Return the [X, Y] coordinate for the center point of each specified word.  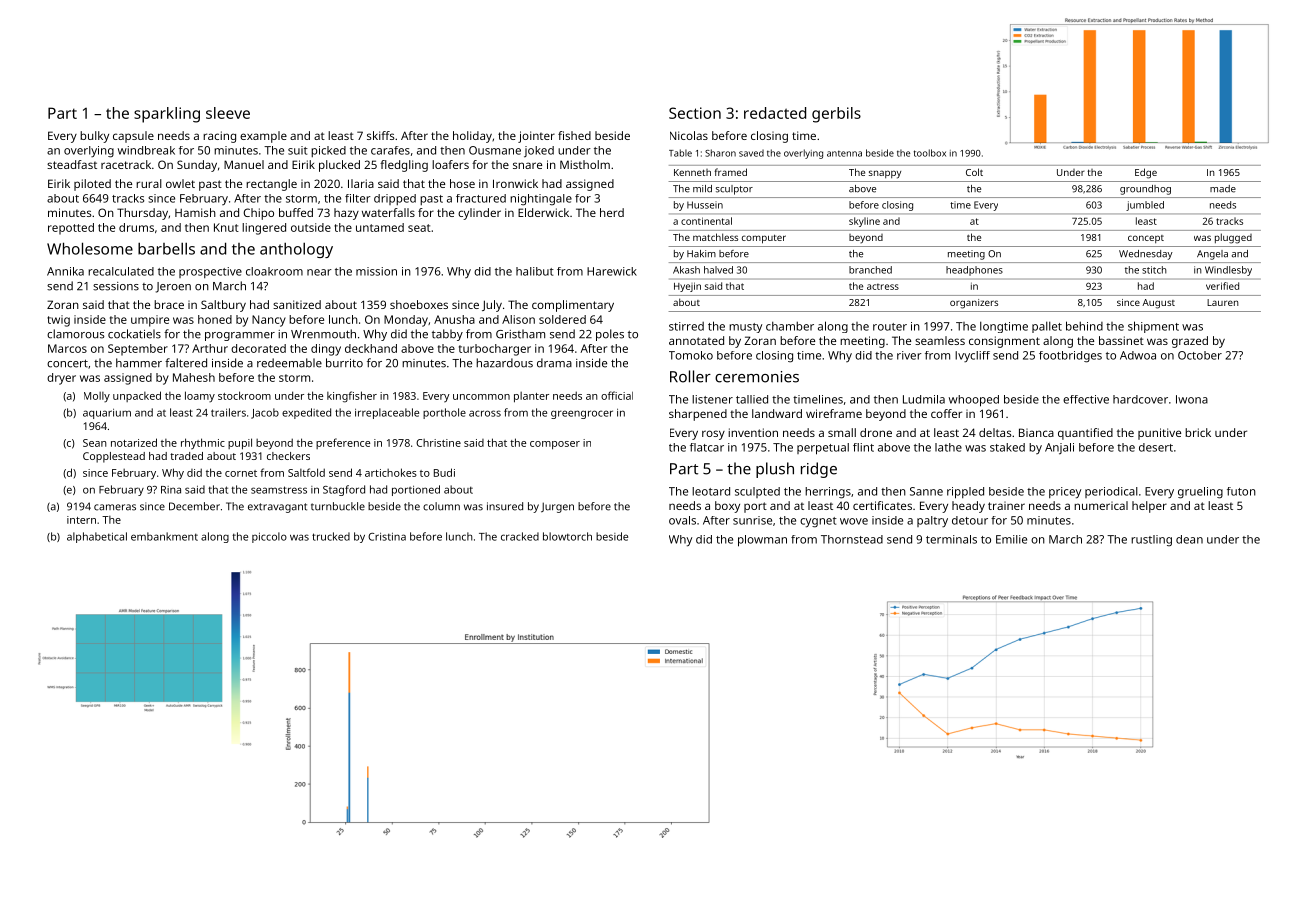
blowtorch [567, 536]
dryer [61, 379]
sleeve [228, 113]
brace [169, 304]
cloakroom [274, 271]
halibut [535, 271]
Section [695, 113]
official [617, 395]
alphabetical [97, 537]
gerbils [836, 115]
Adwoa [1138, 355]
